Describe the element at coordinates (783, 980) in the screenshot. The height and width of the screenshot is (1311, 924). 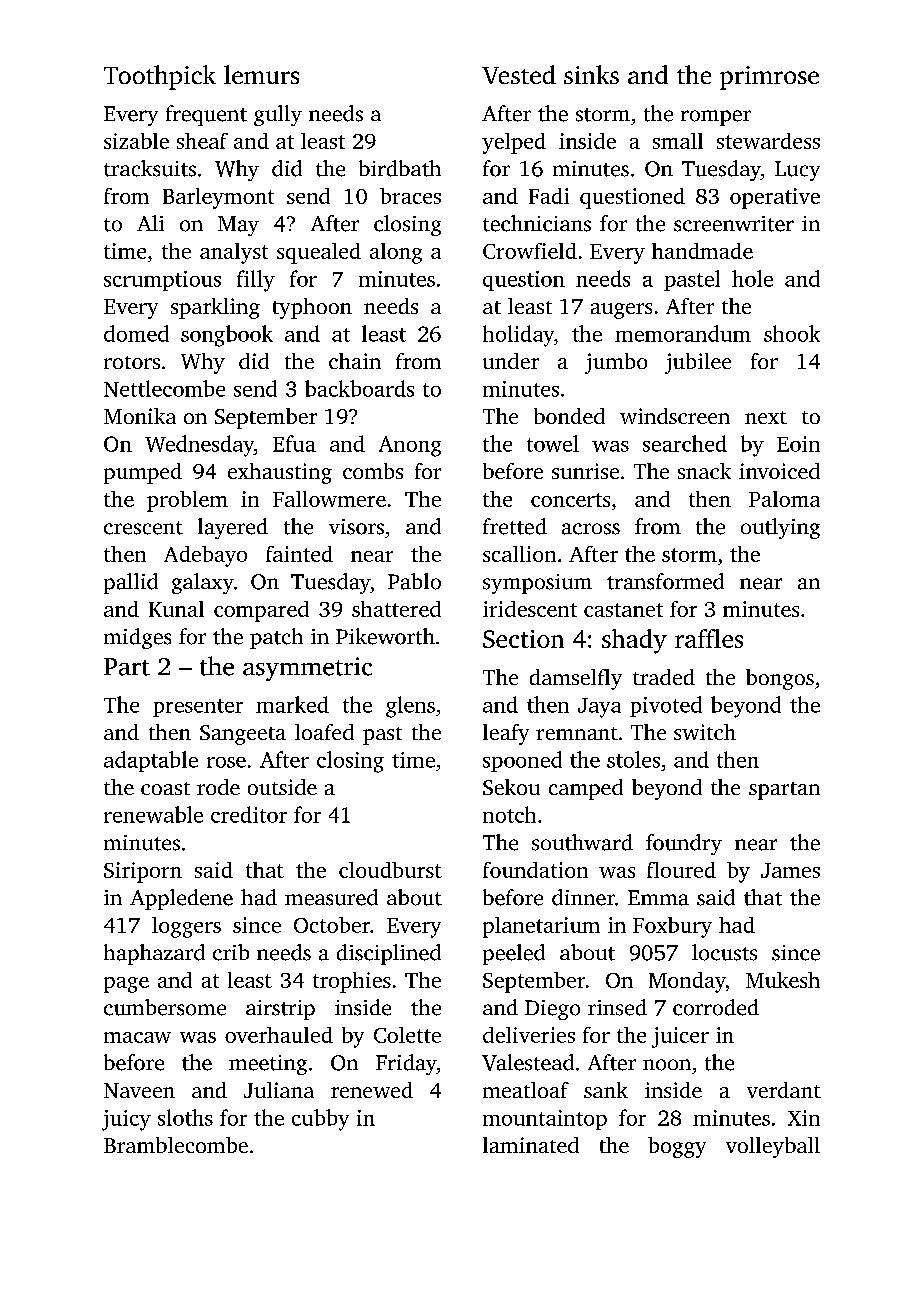
I see `Mukesh` at that location.
